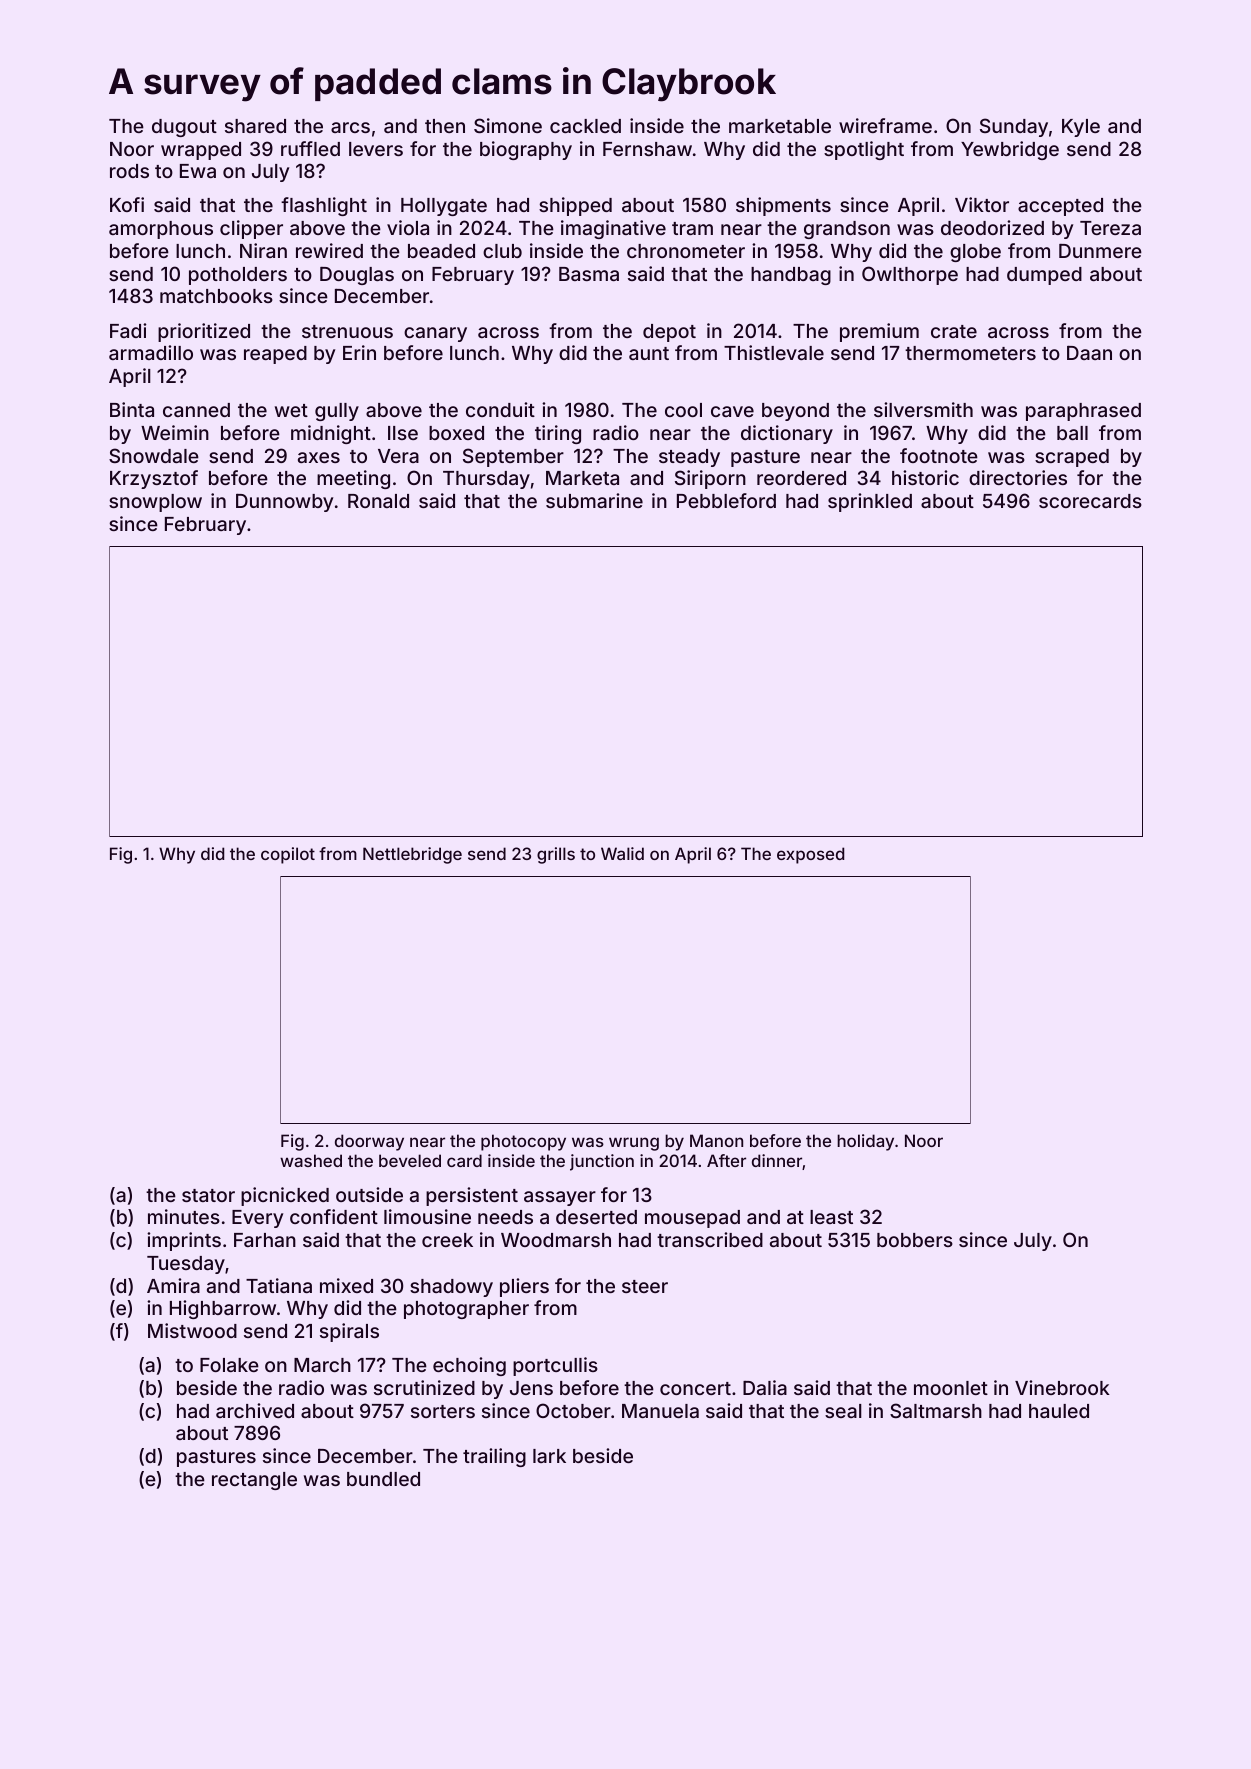  What do you see at coordinates (1059, 1411) in the screenshot?
I see `hauled` at bounding box center [1059, 1411].
